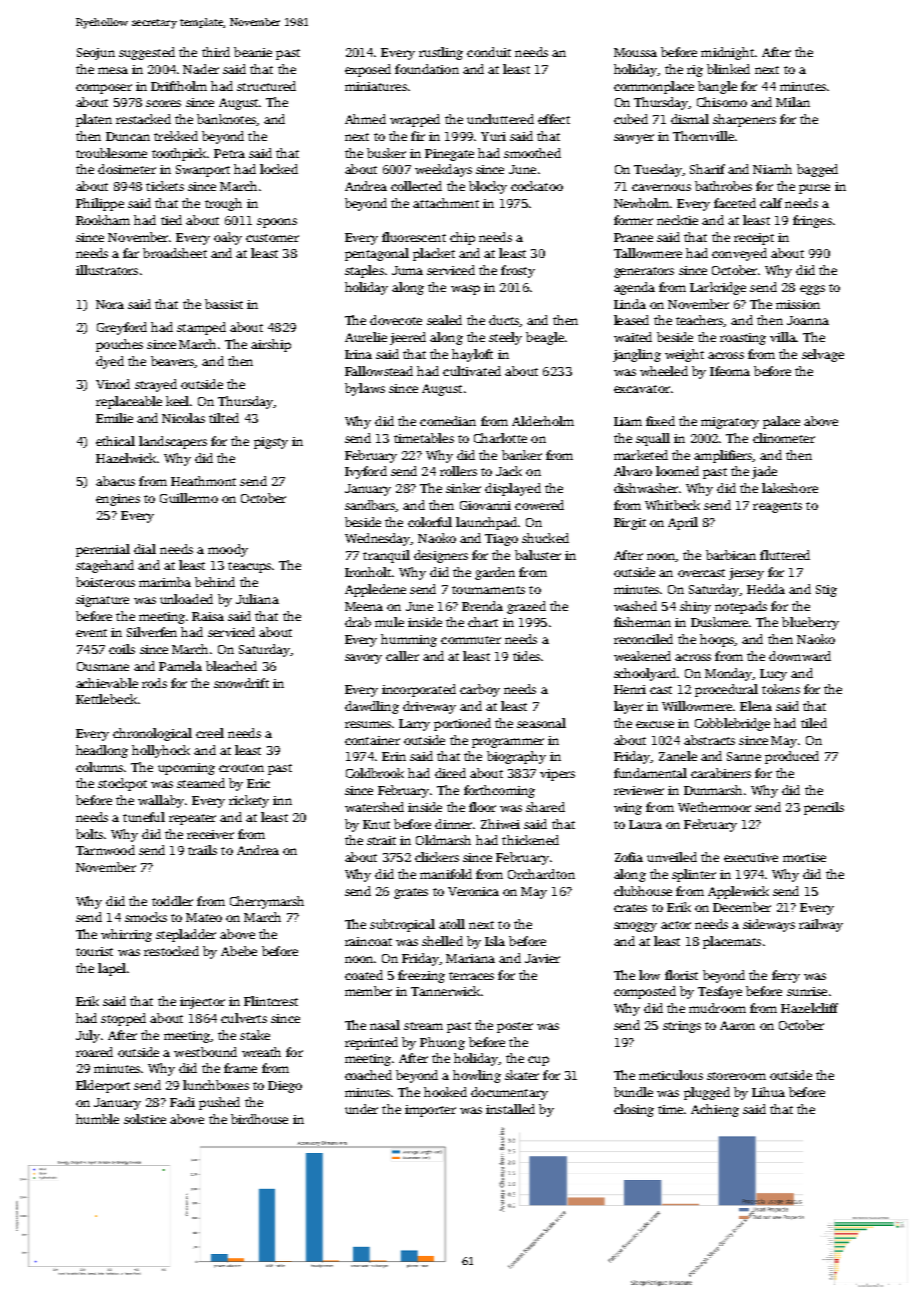  What do you see at coordinates (727, 53) in the screenshot?
I see `midnight` at bounding box center [727, 53].
